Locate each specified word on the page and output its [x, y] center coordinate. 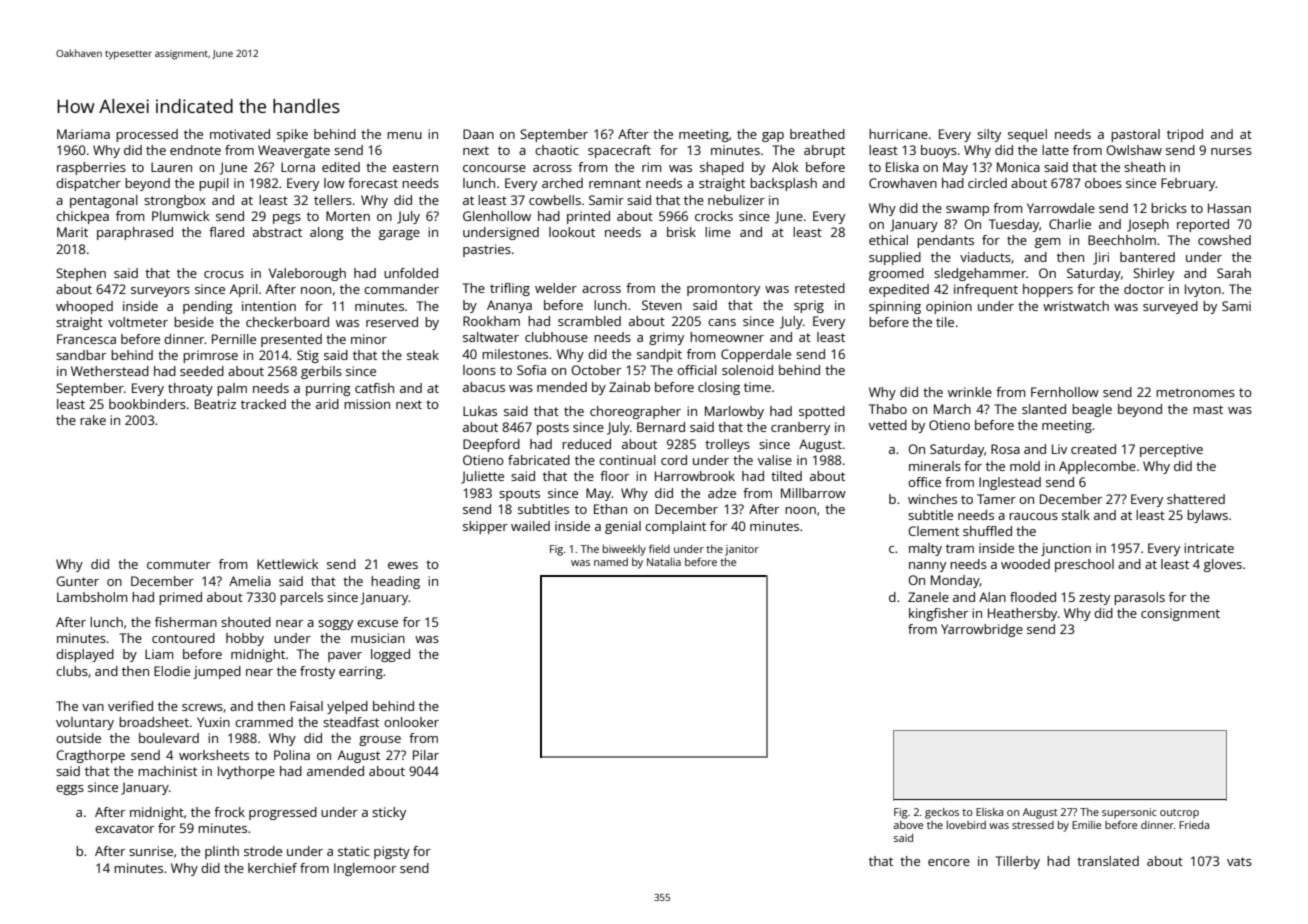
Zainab [629, 387]
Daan [478, 134]
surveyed [1170, 307]
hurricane [898, 134]
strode [263, 851]
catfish [374, 388]
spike [292, 135]
